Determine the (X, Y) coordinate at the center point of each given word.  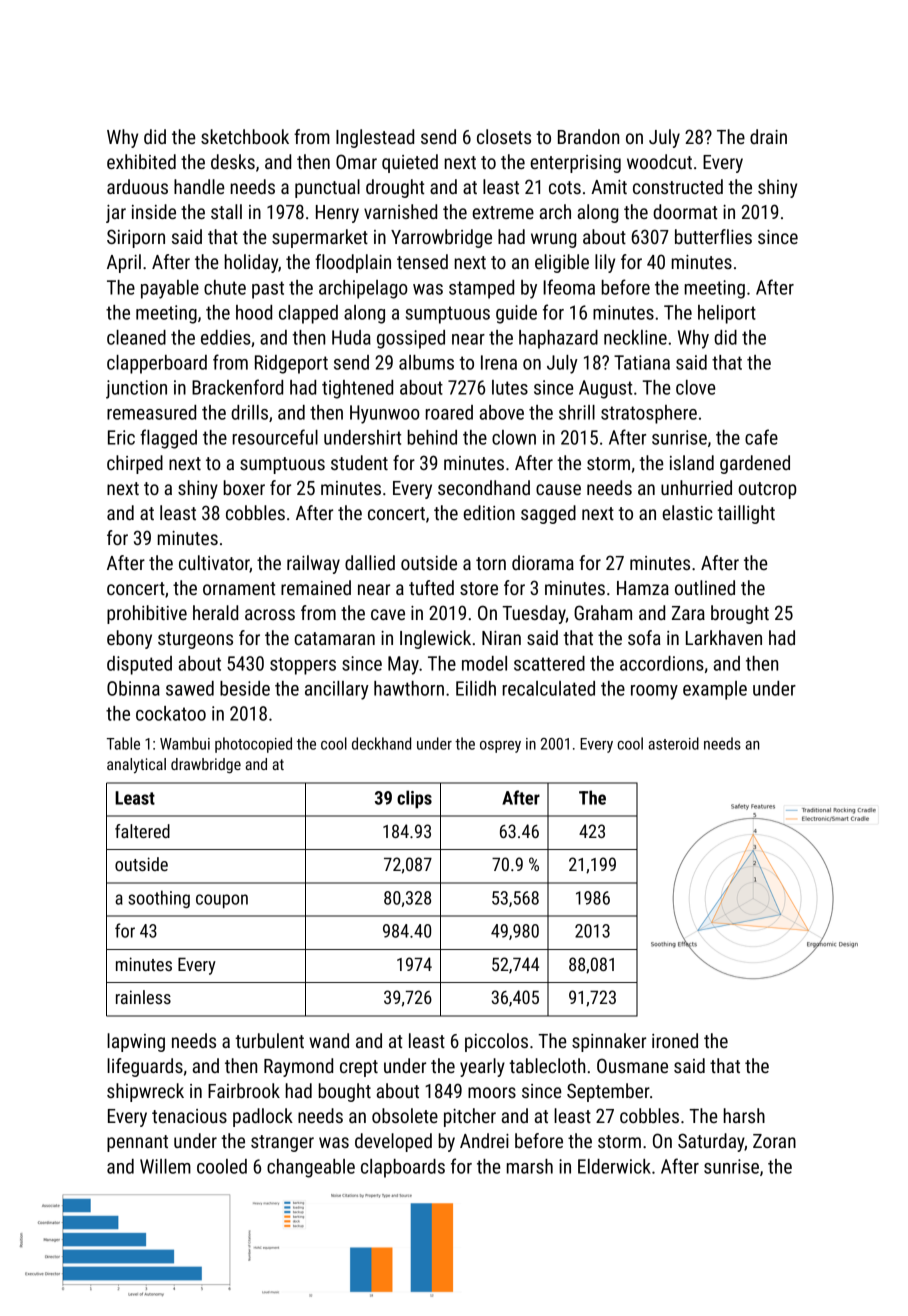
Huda (351, 337)
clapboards (403, 1168)
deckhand (381, 743)
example (715, 690)
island (692, 462)
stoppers (303, 666)
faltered (142, 831)
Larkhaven (724, 637)
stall (226, 211)
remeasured (151, 412)
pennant (137, 1143)
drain (768, 136)
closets (504, 136)
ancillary (337, 690)
